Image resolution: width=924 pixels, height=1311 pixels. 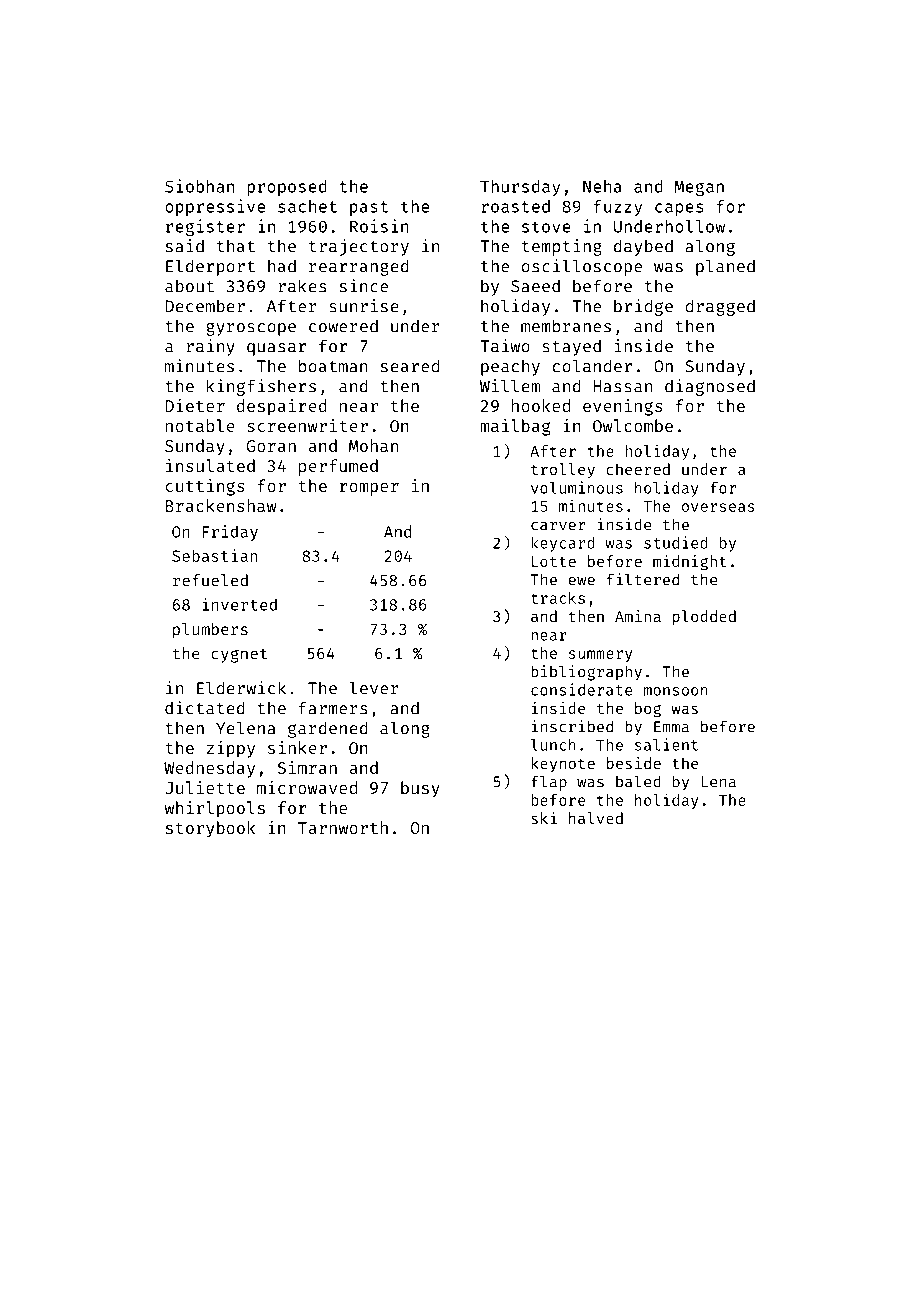 What do you see at coordinates (287, 188) in the image?
I see `proposed` at bounding box center [287, 188].
